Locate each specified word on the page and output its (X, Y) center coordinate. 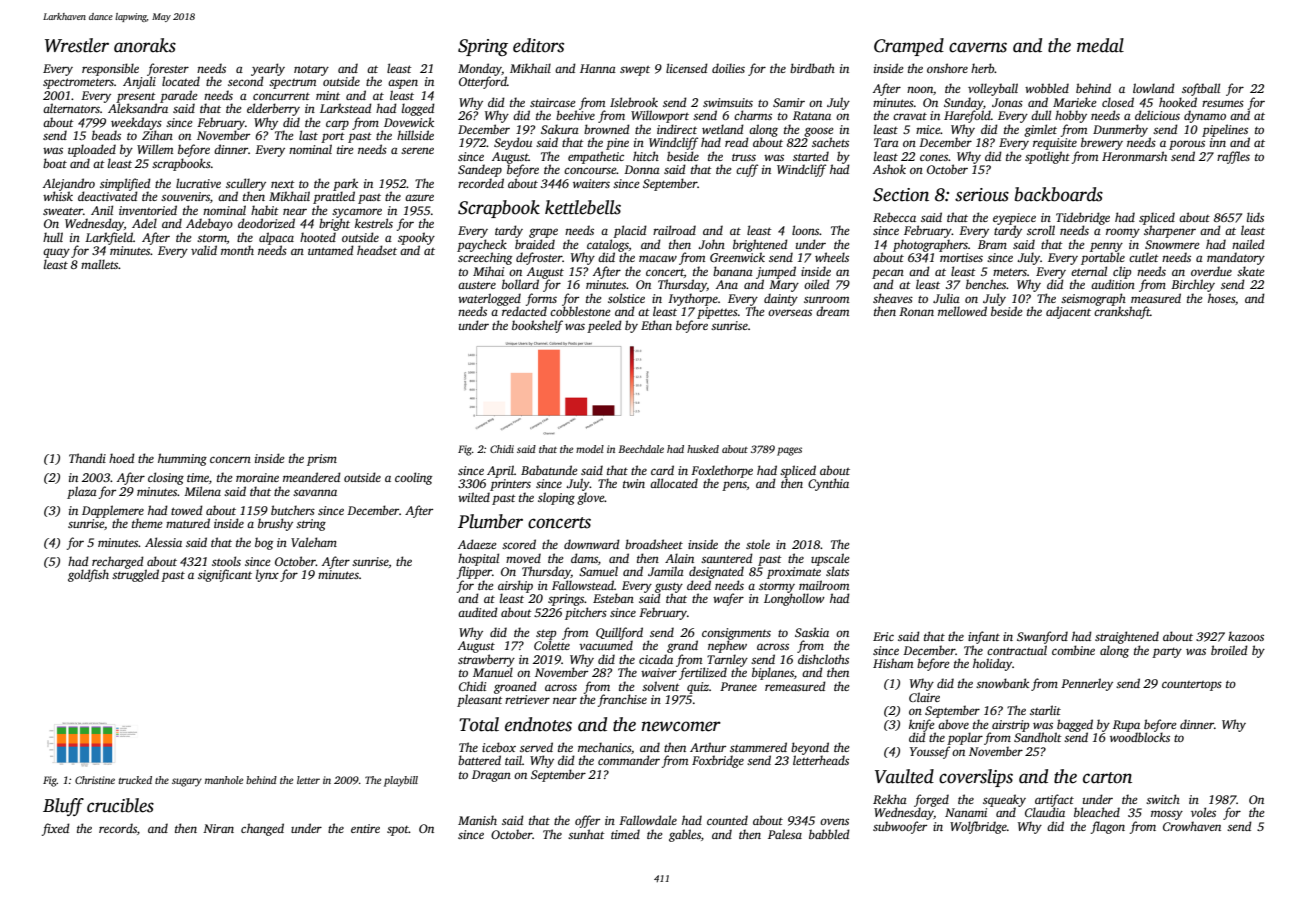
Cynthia (828, 484)
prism (322, 460)
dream (832, 311)
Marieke (1074, 102)
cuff (747, 170)
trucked (135, 780)
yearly (268, 70)
